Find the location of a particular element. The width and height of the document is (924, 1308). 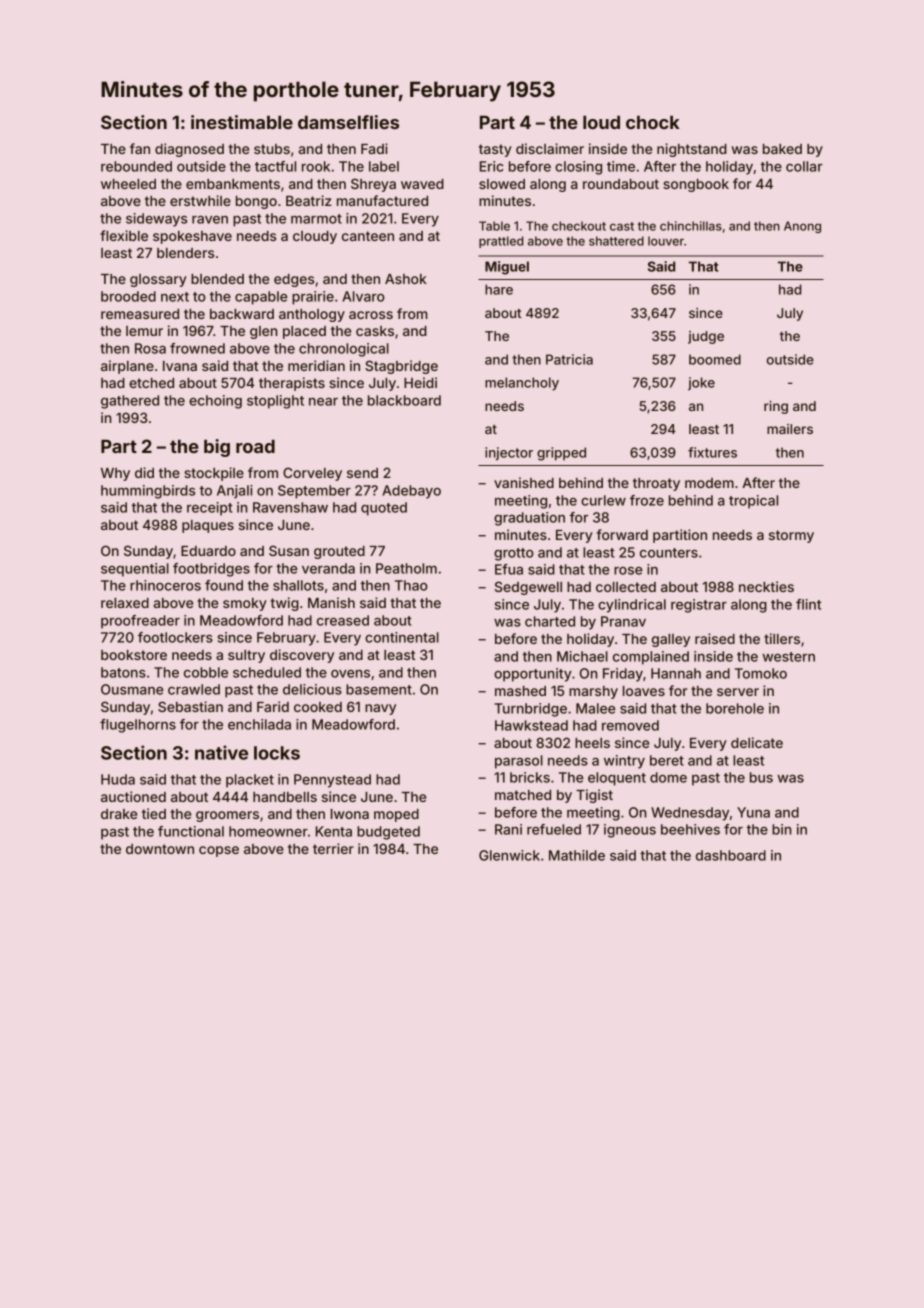

louver is located at coordinates (666, 241).
